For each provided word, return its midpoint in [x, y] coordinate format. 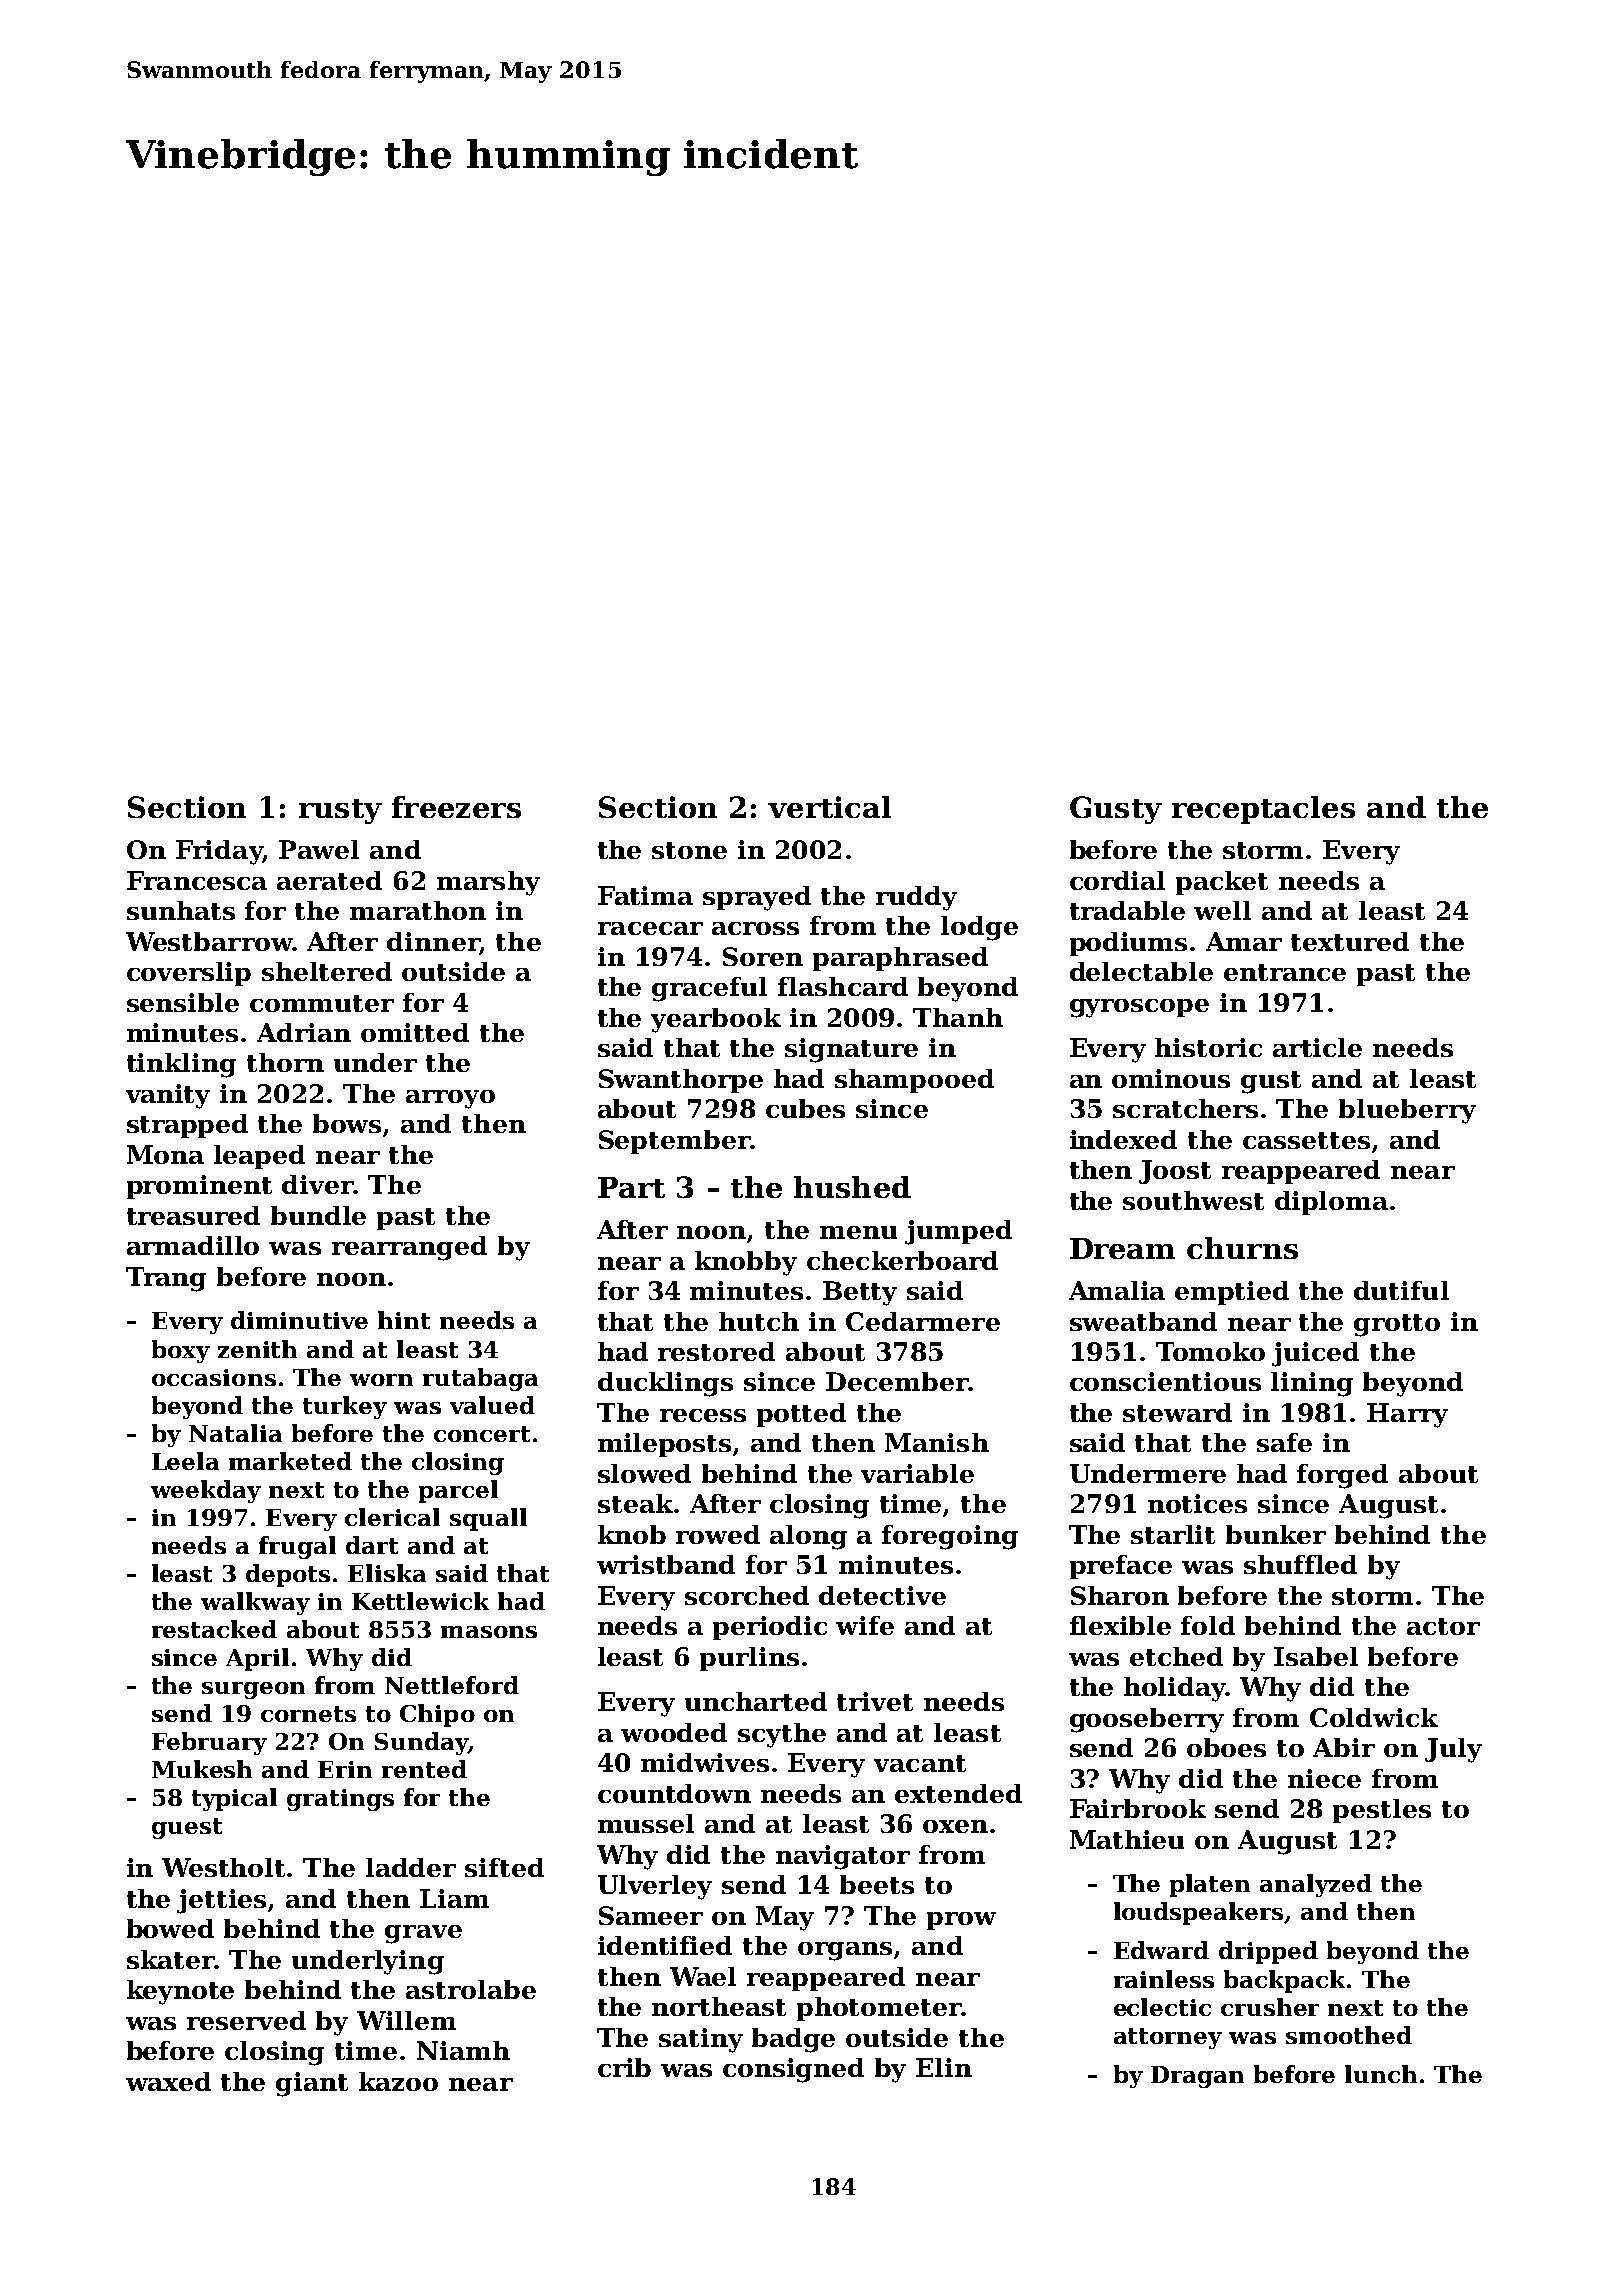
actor [1443, 1626]
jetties [221, 1901]
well [1222, 910]
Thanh [958, 1017]
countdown [674, 1793]
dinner [433, 941]
